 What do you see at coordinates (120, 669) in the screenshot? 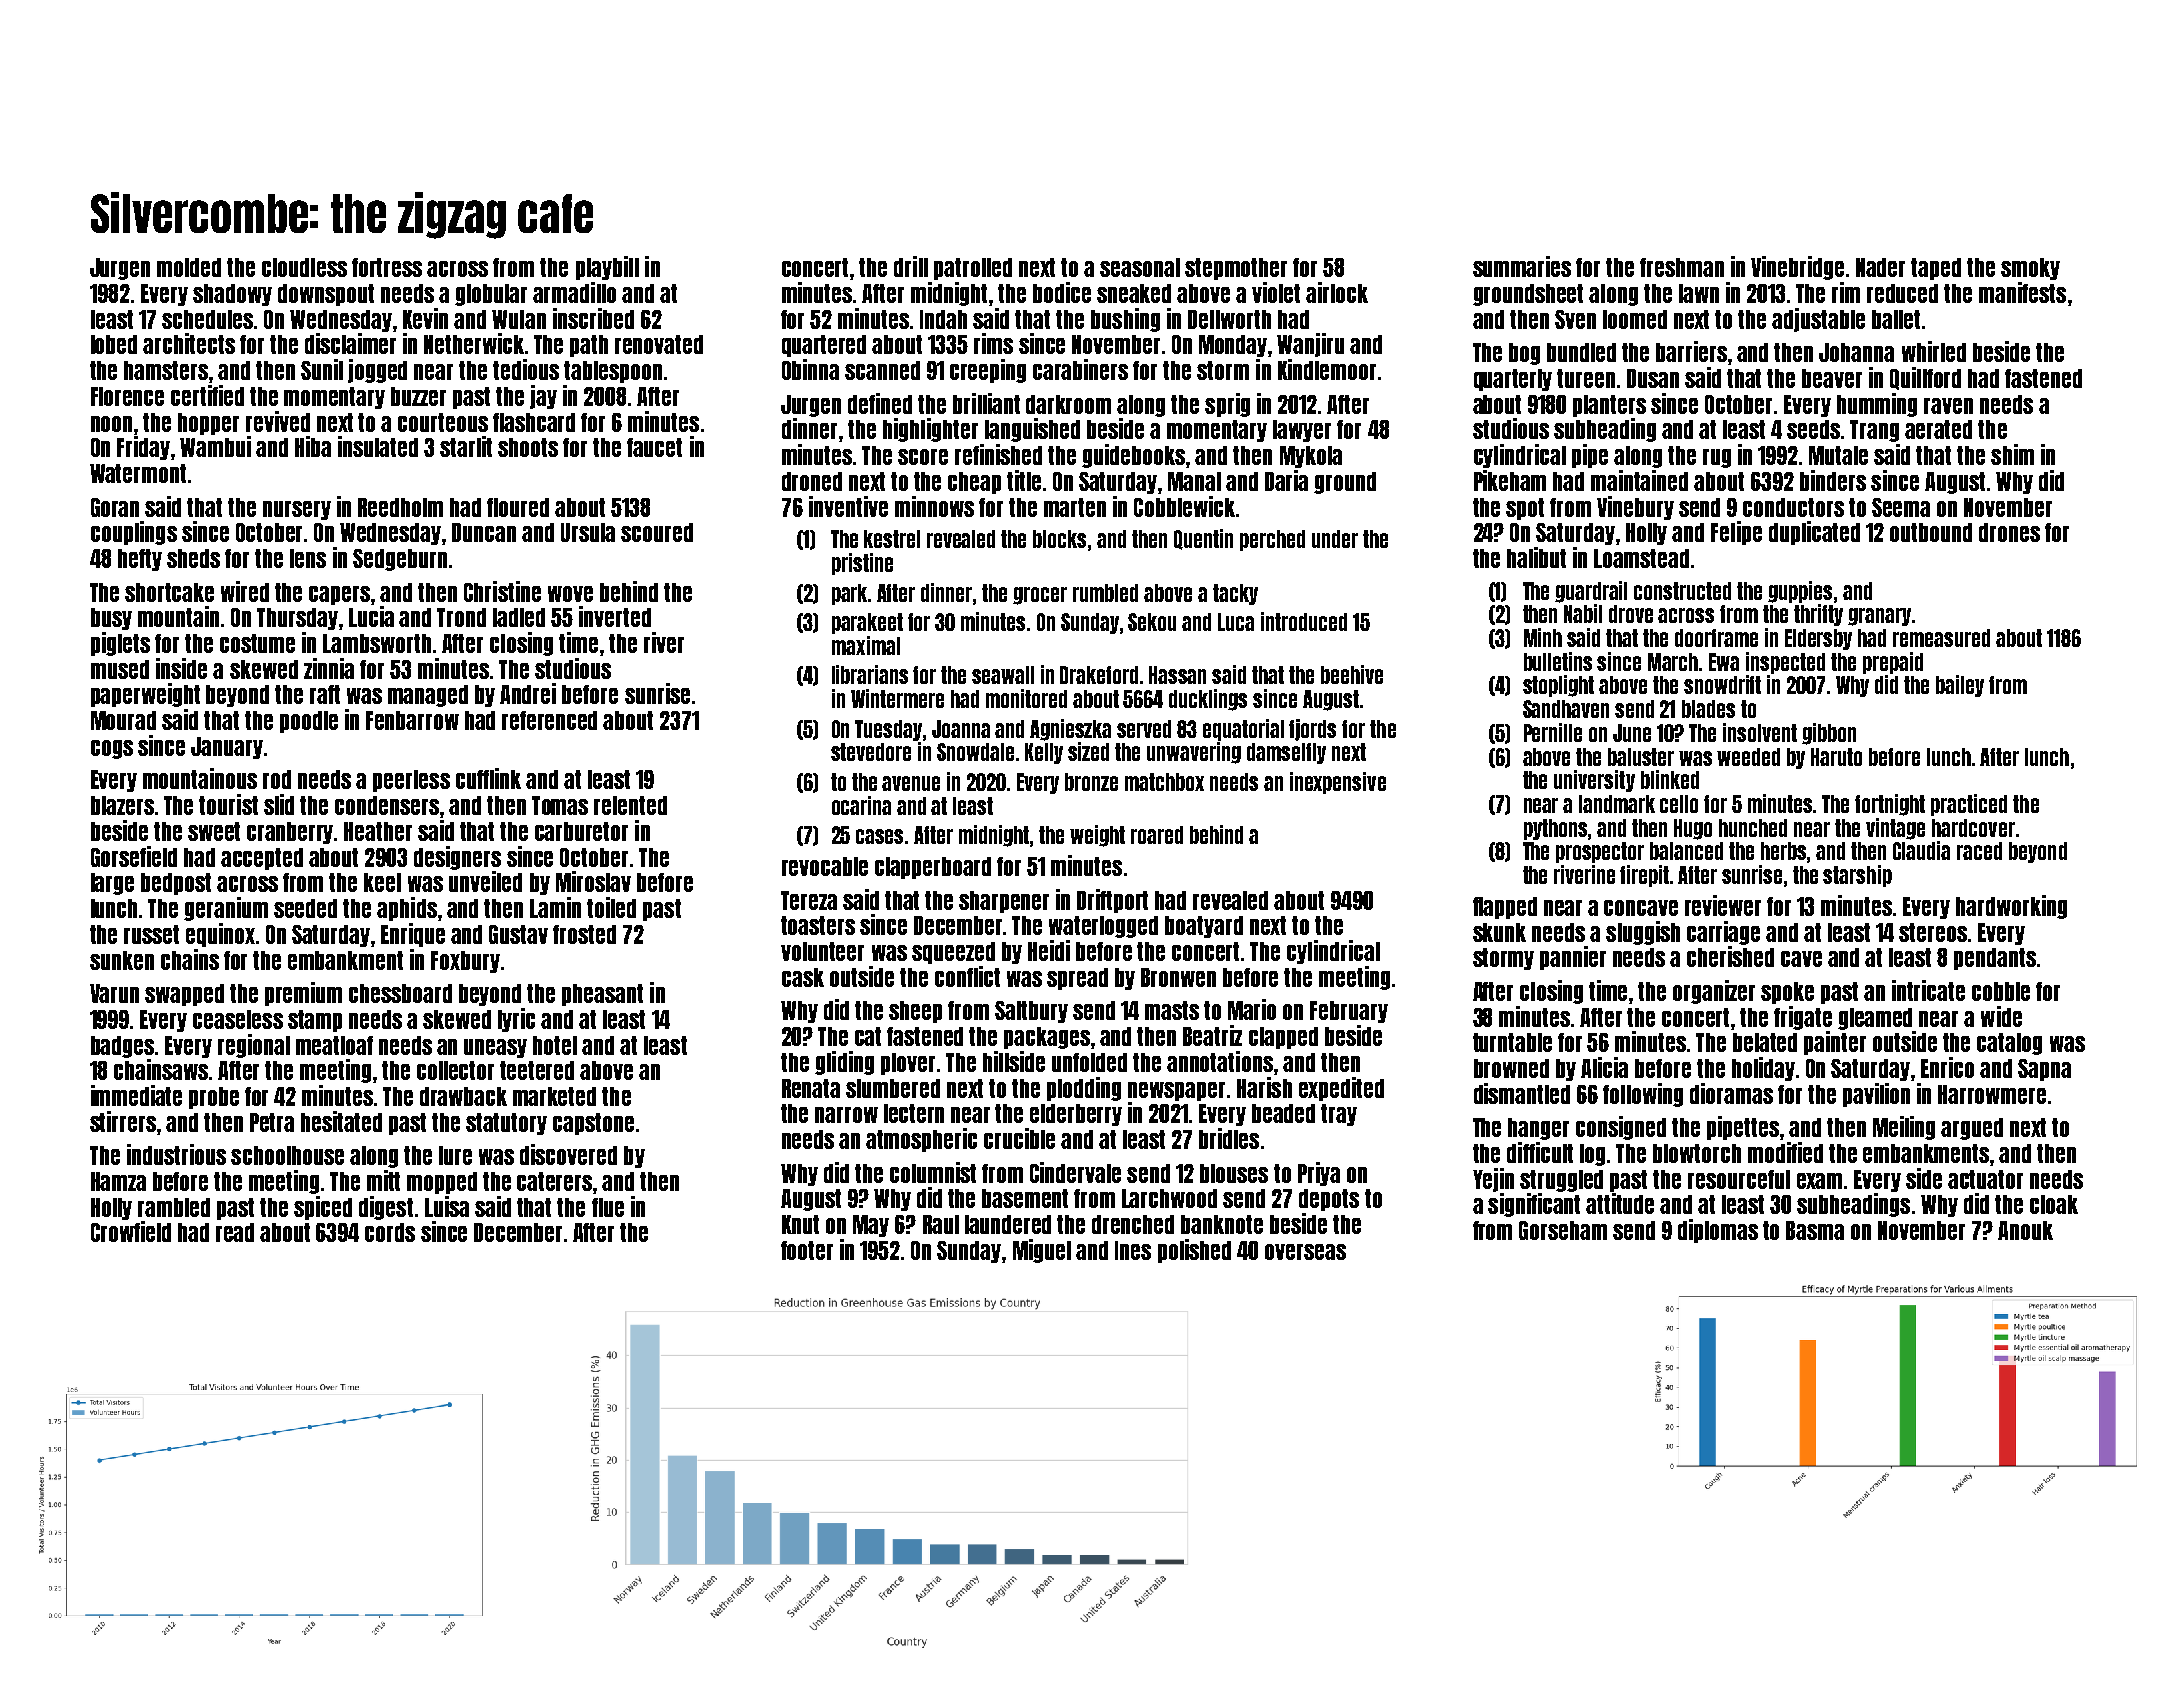
I see `mused` at bounding box center [120, 669].
